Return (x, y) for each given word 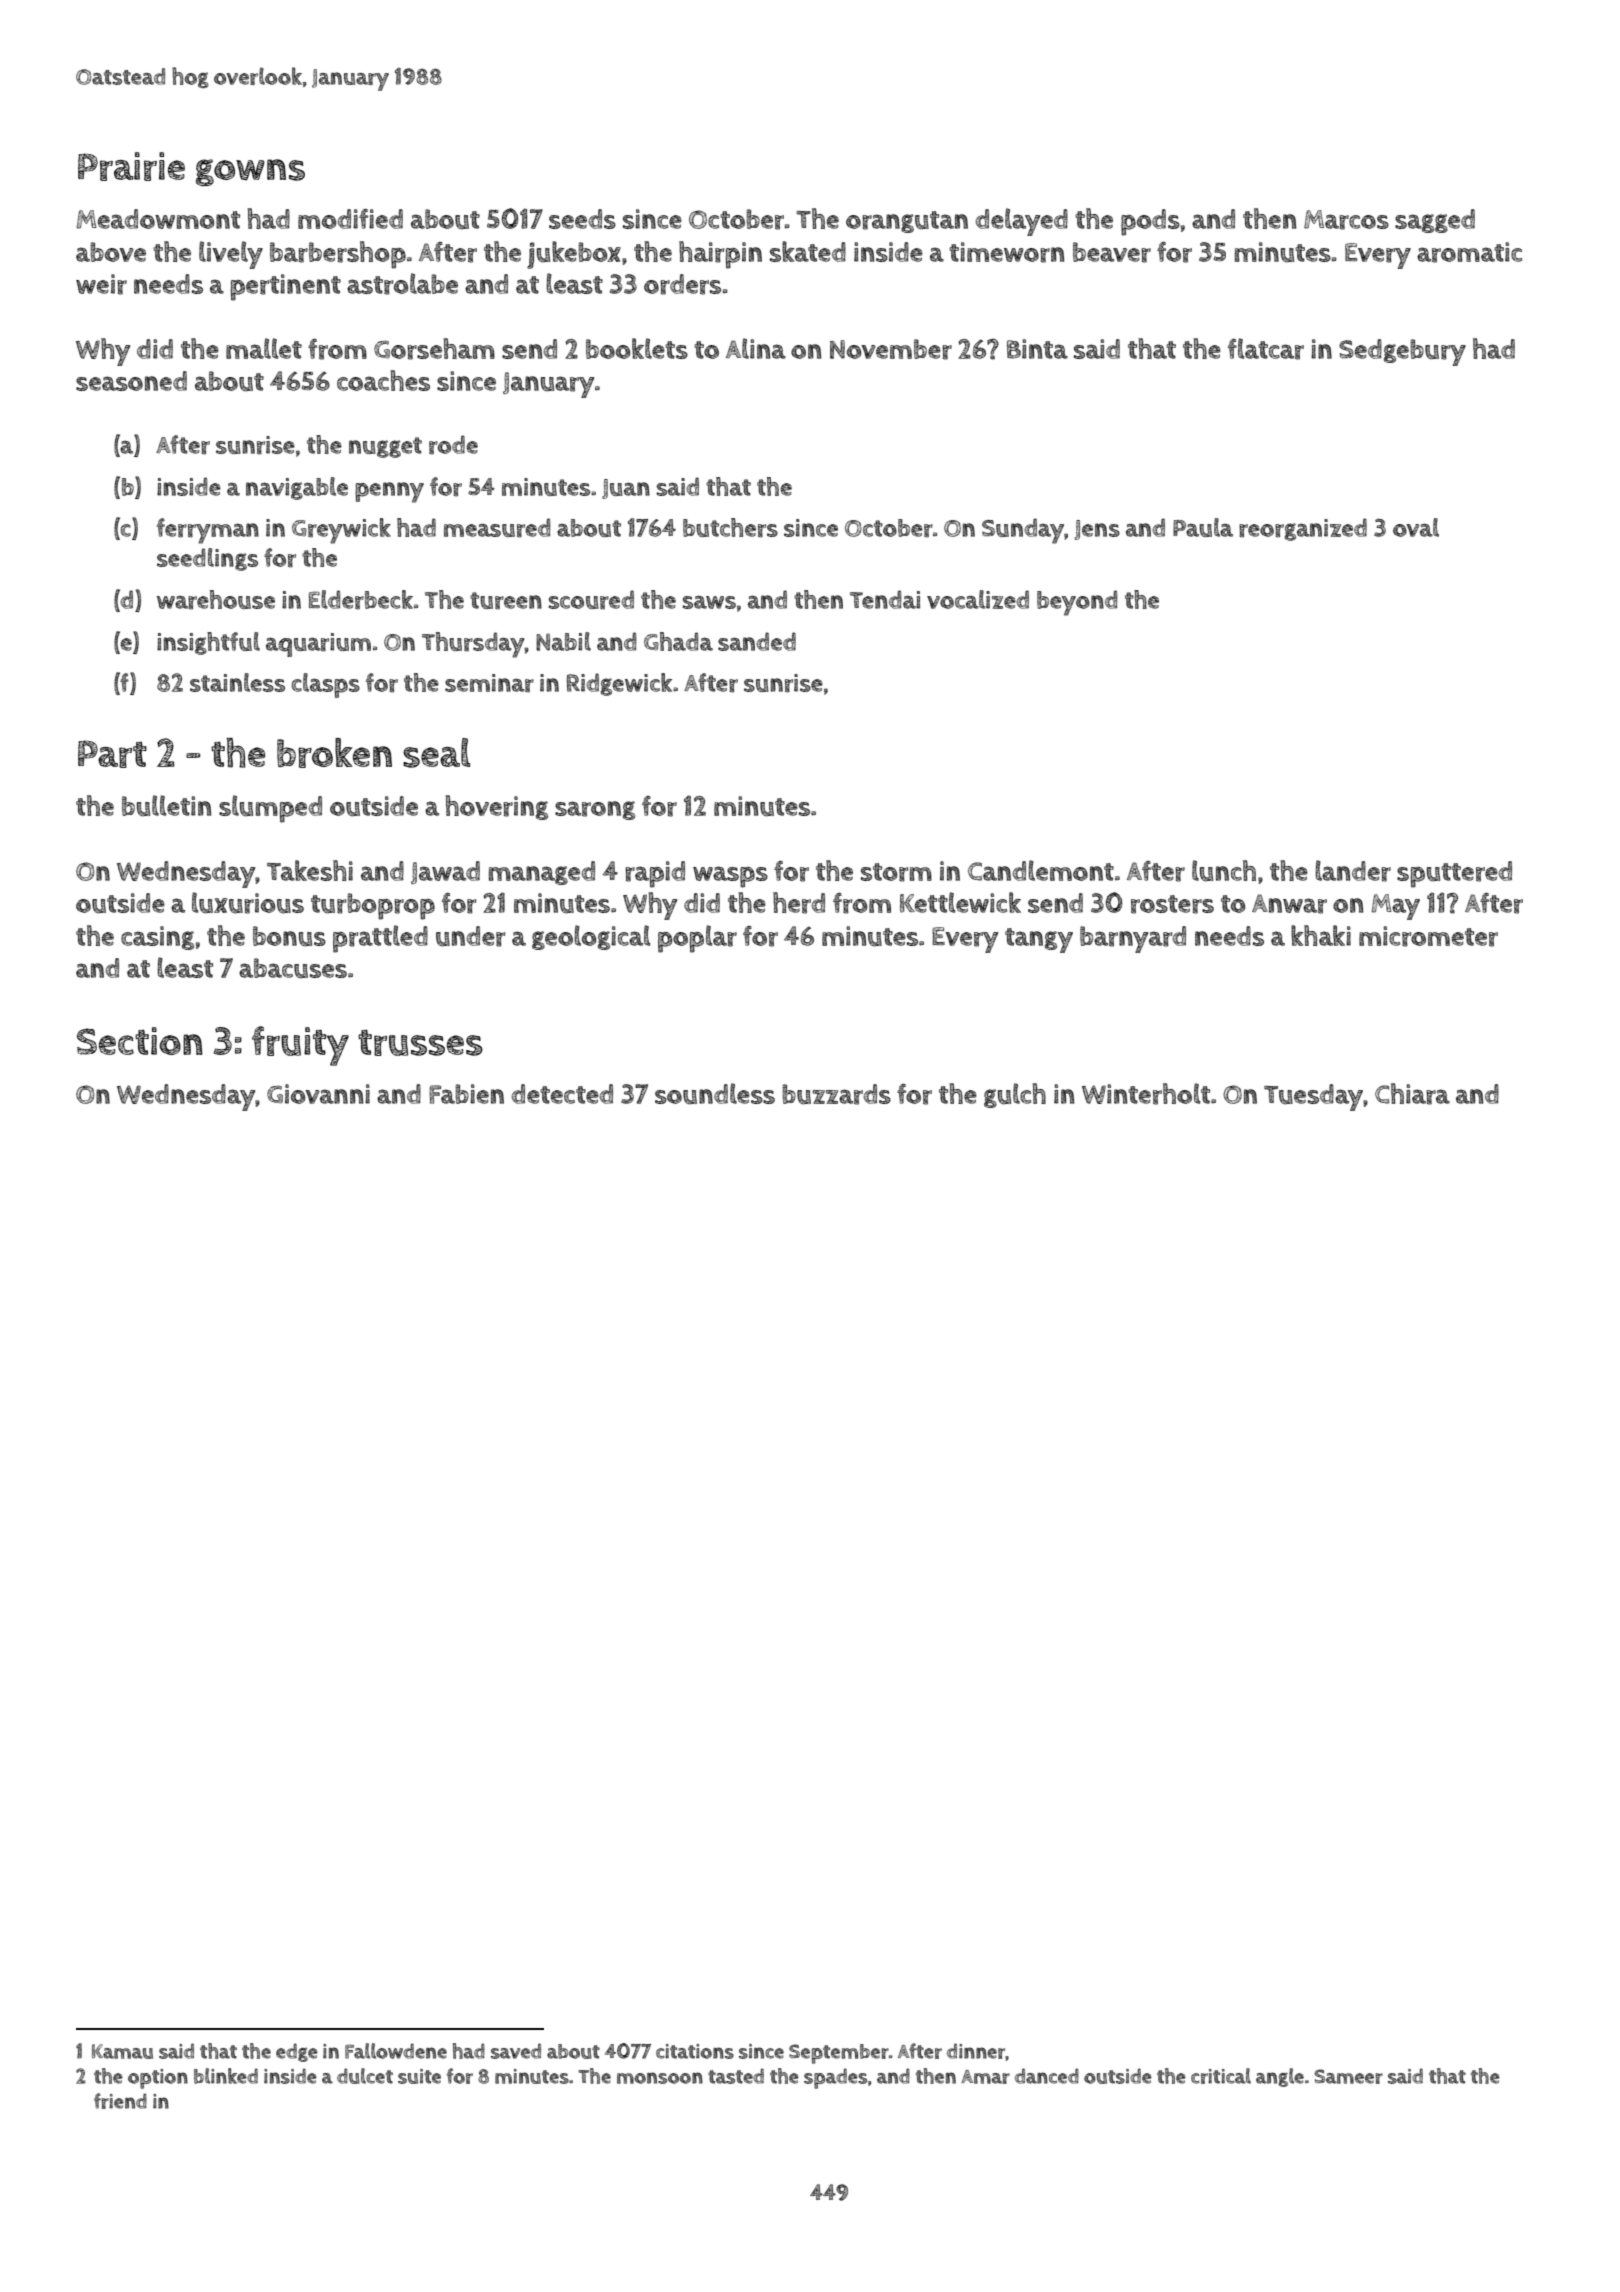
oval (1416, 527)
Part (112, 754)
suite (419, 2076)
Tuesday (1313, 1097)
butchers (730, 528)
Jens (1097, 530)
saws (709, 602)
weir (101, 284)
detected (562, 1094)
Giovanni (318, 1094)
